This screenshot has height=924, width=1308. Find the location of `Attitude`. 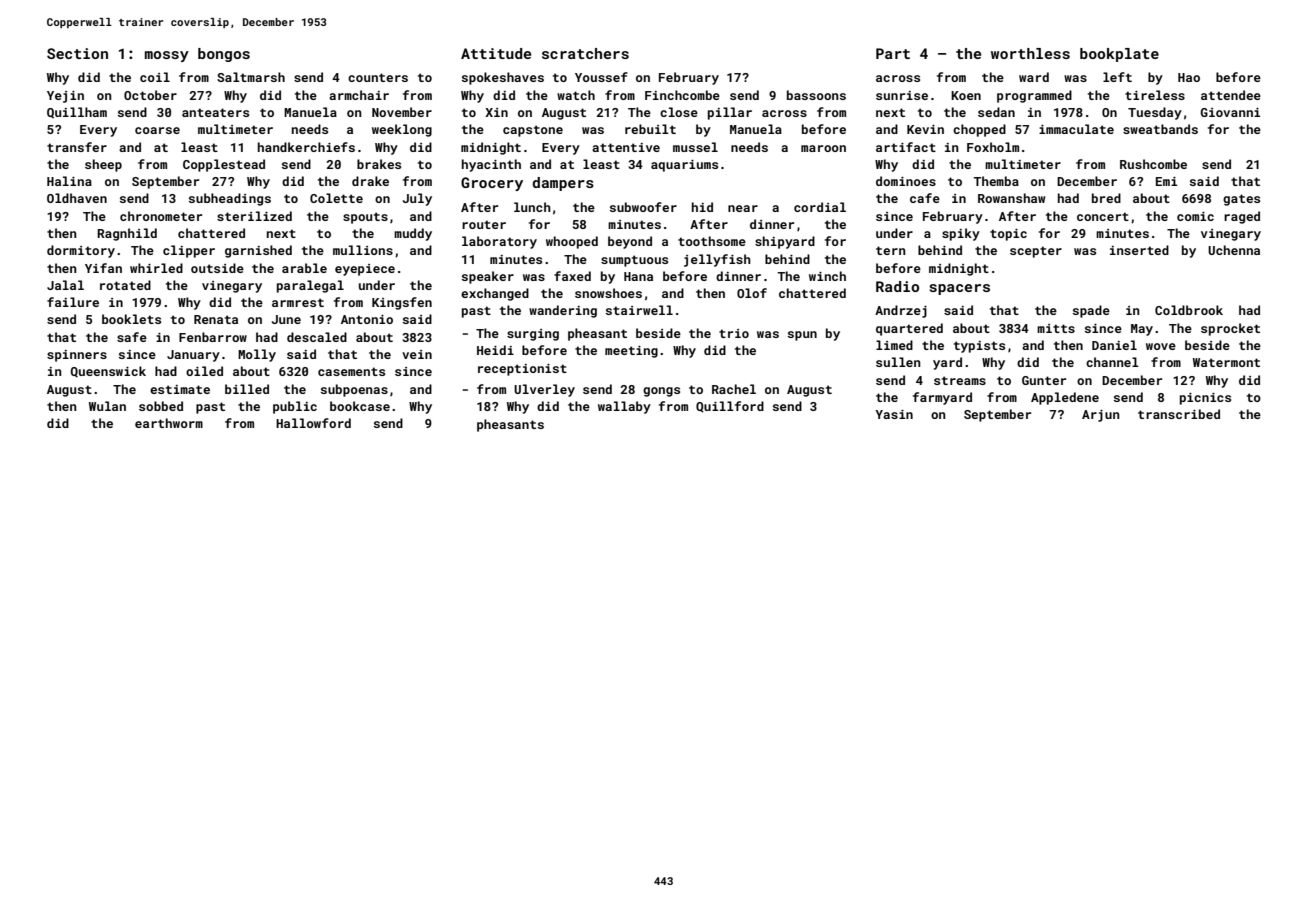

Attitude is located at coordinates (496, 53).
